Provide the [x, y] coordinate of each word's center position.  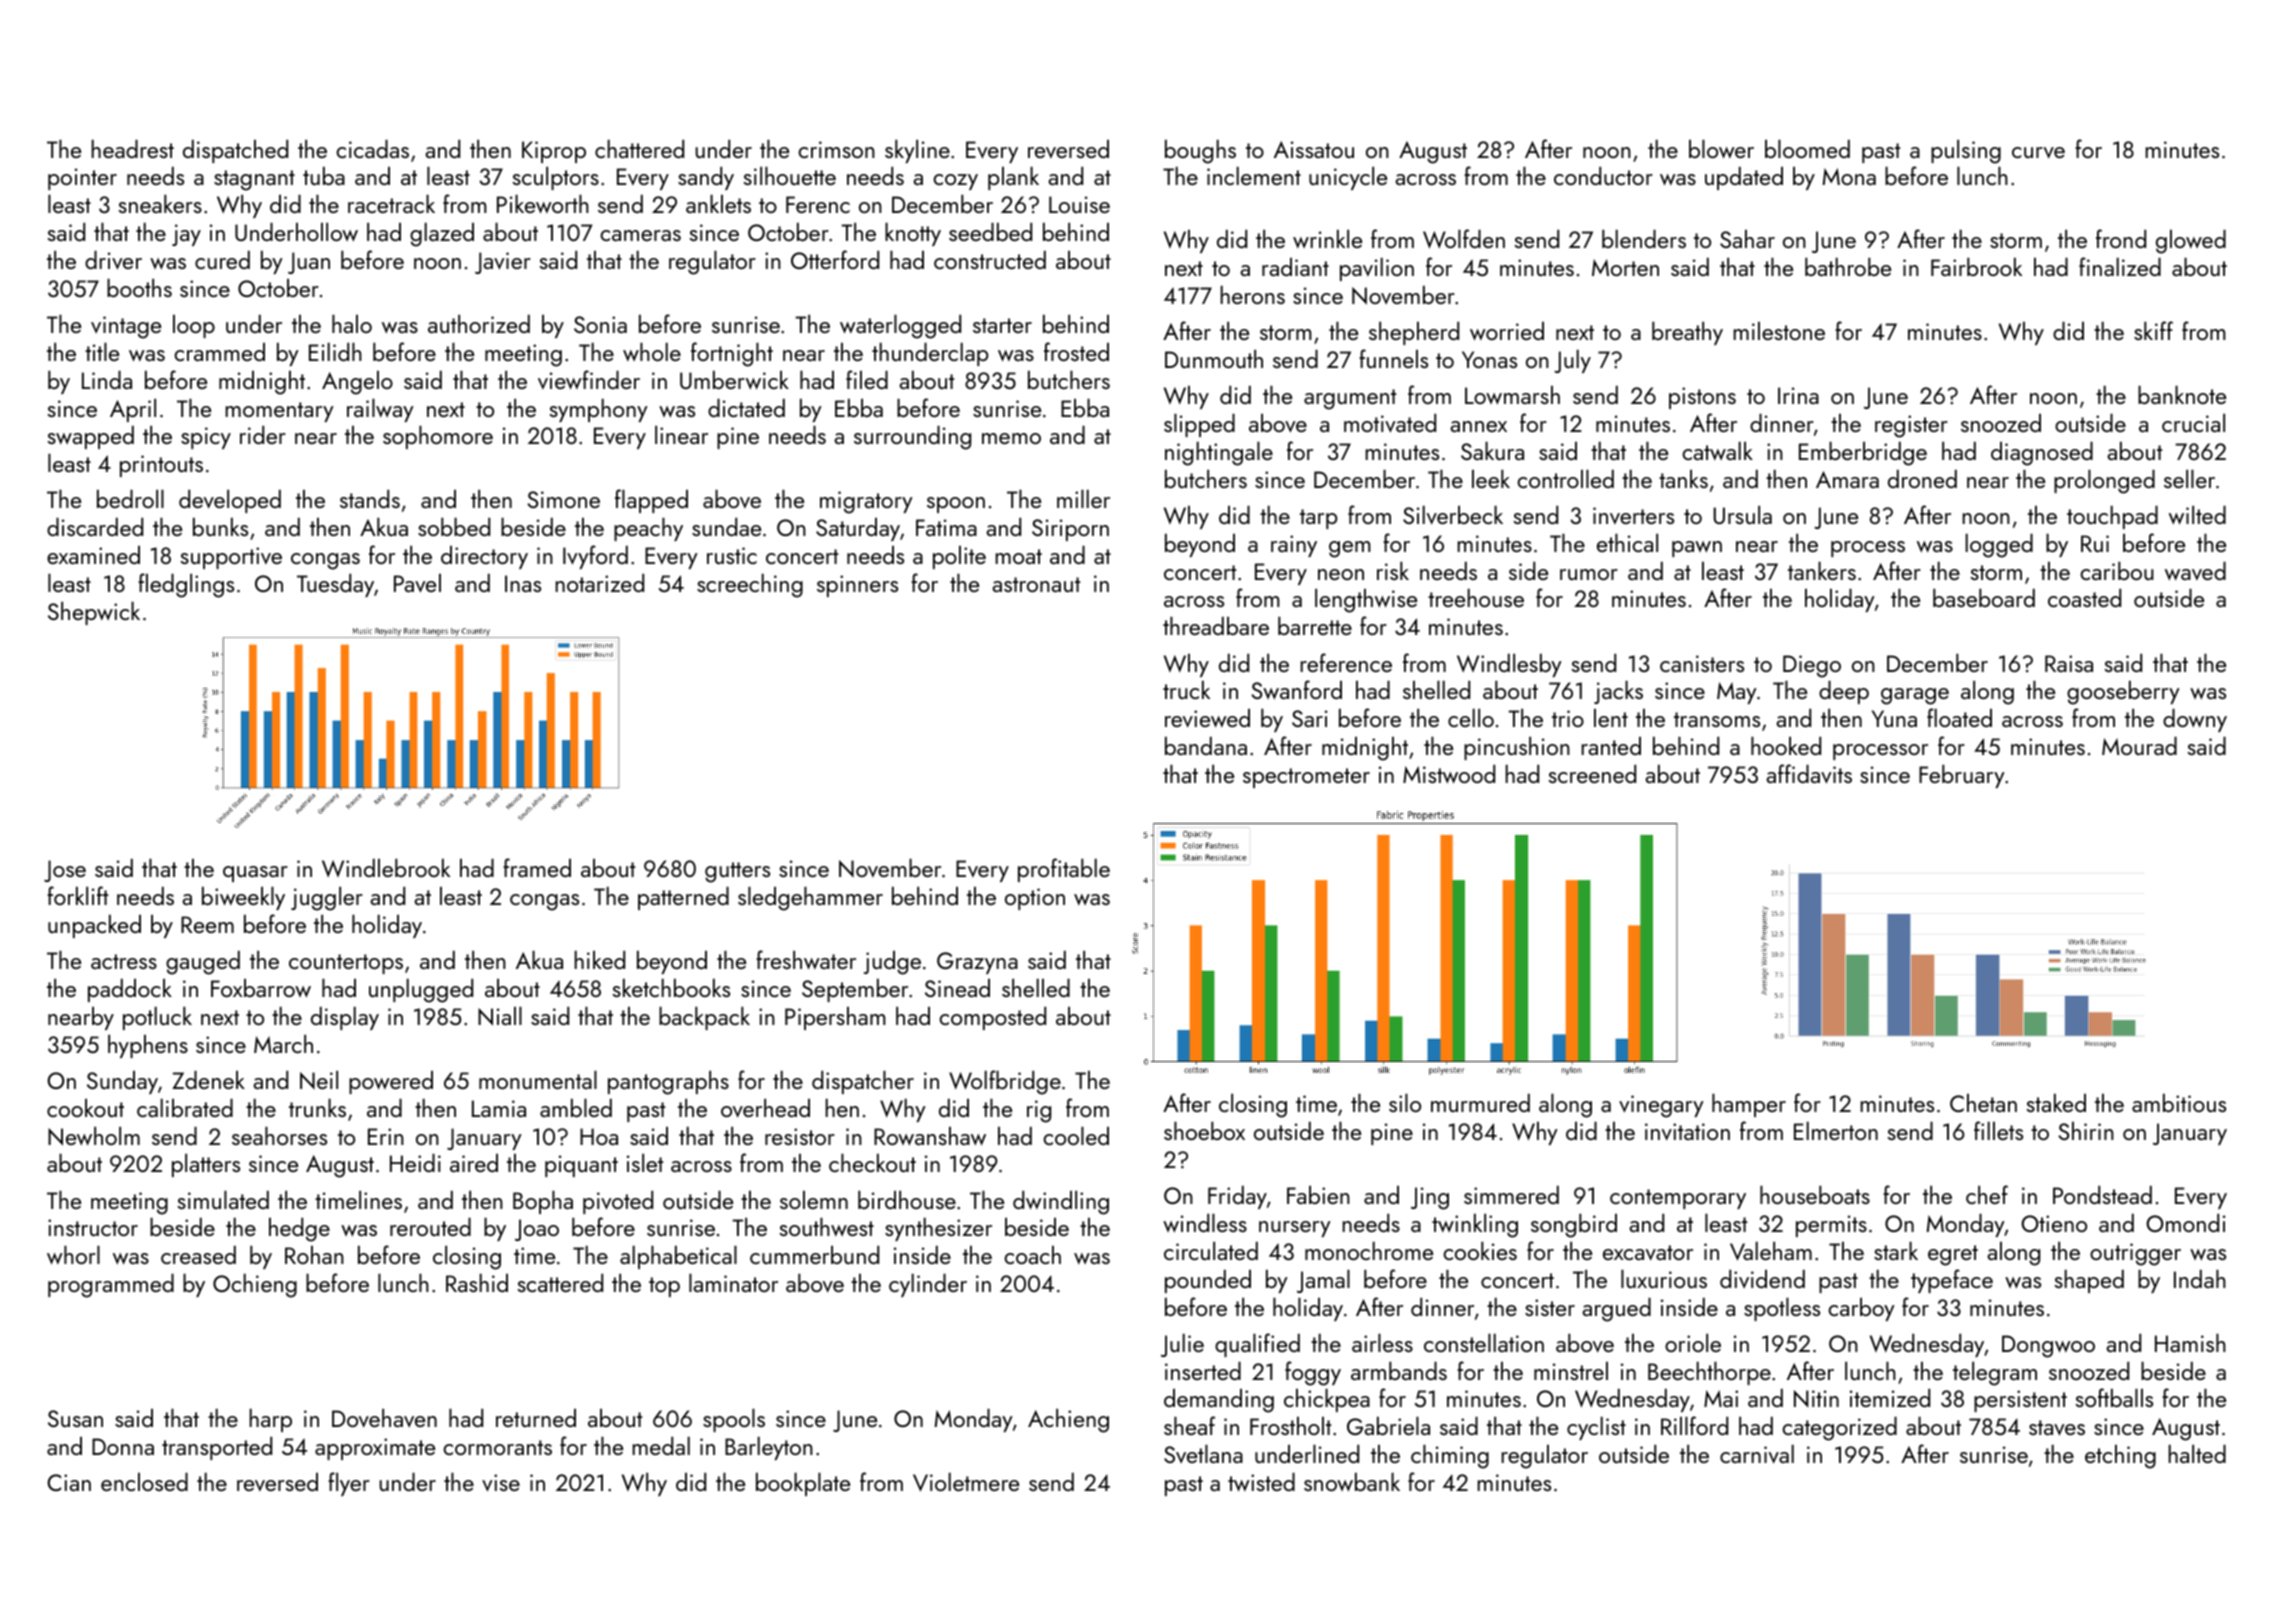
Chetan [1983, 1102]
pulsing [1966, 151]
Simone [563, 499]
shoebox [1204, 1130]
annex [1478, 426]
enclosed [144, 1481]
